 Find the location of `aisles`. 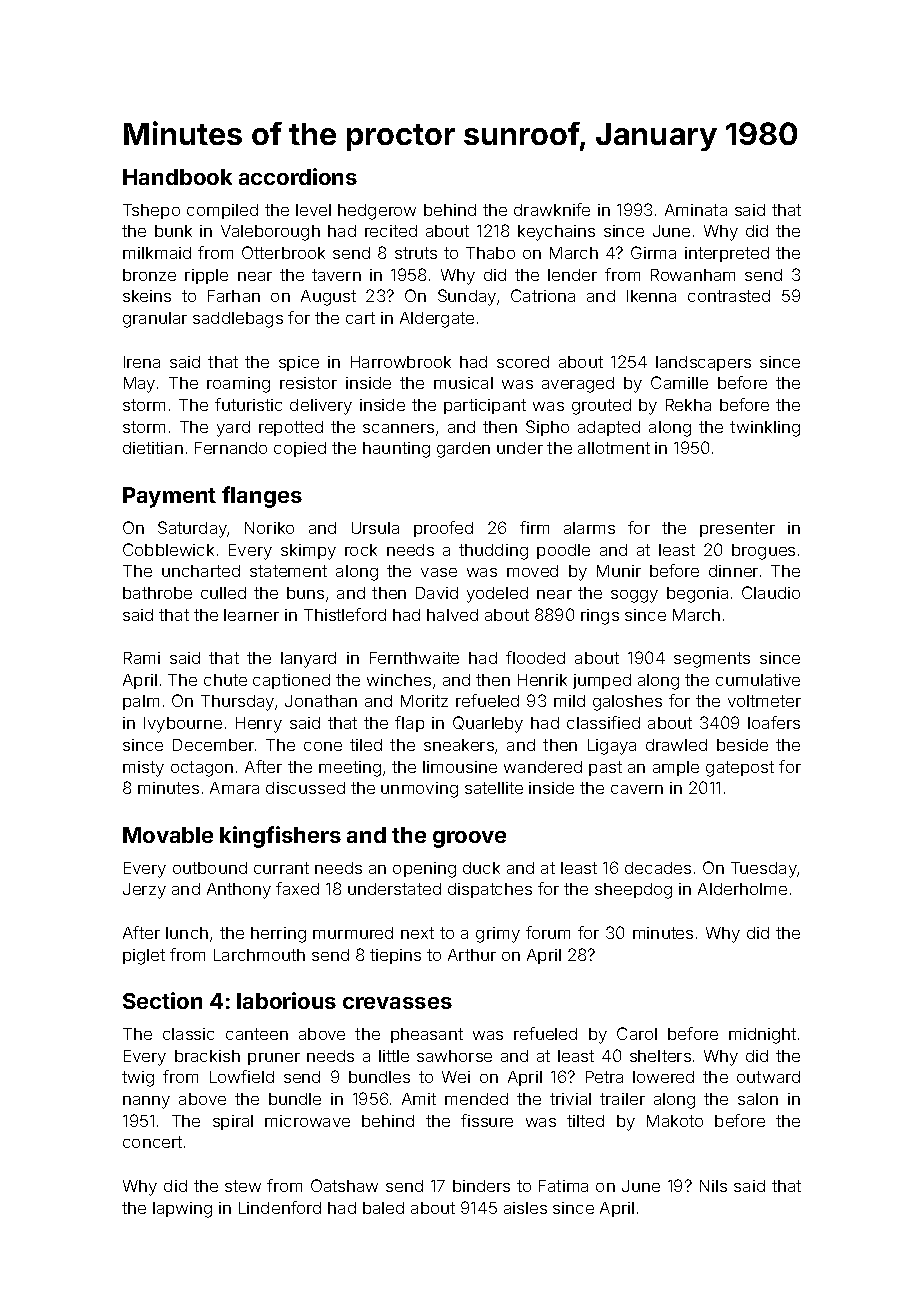

aisles is located at coordinates (525, 1208).
